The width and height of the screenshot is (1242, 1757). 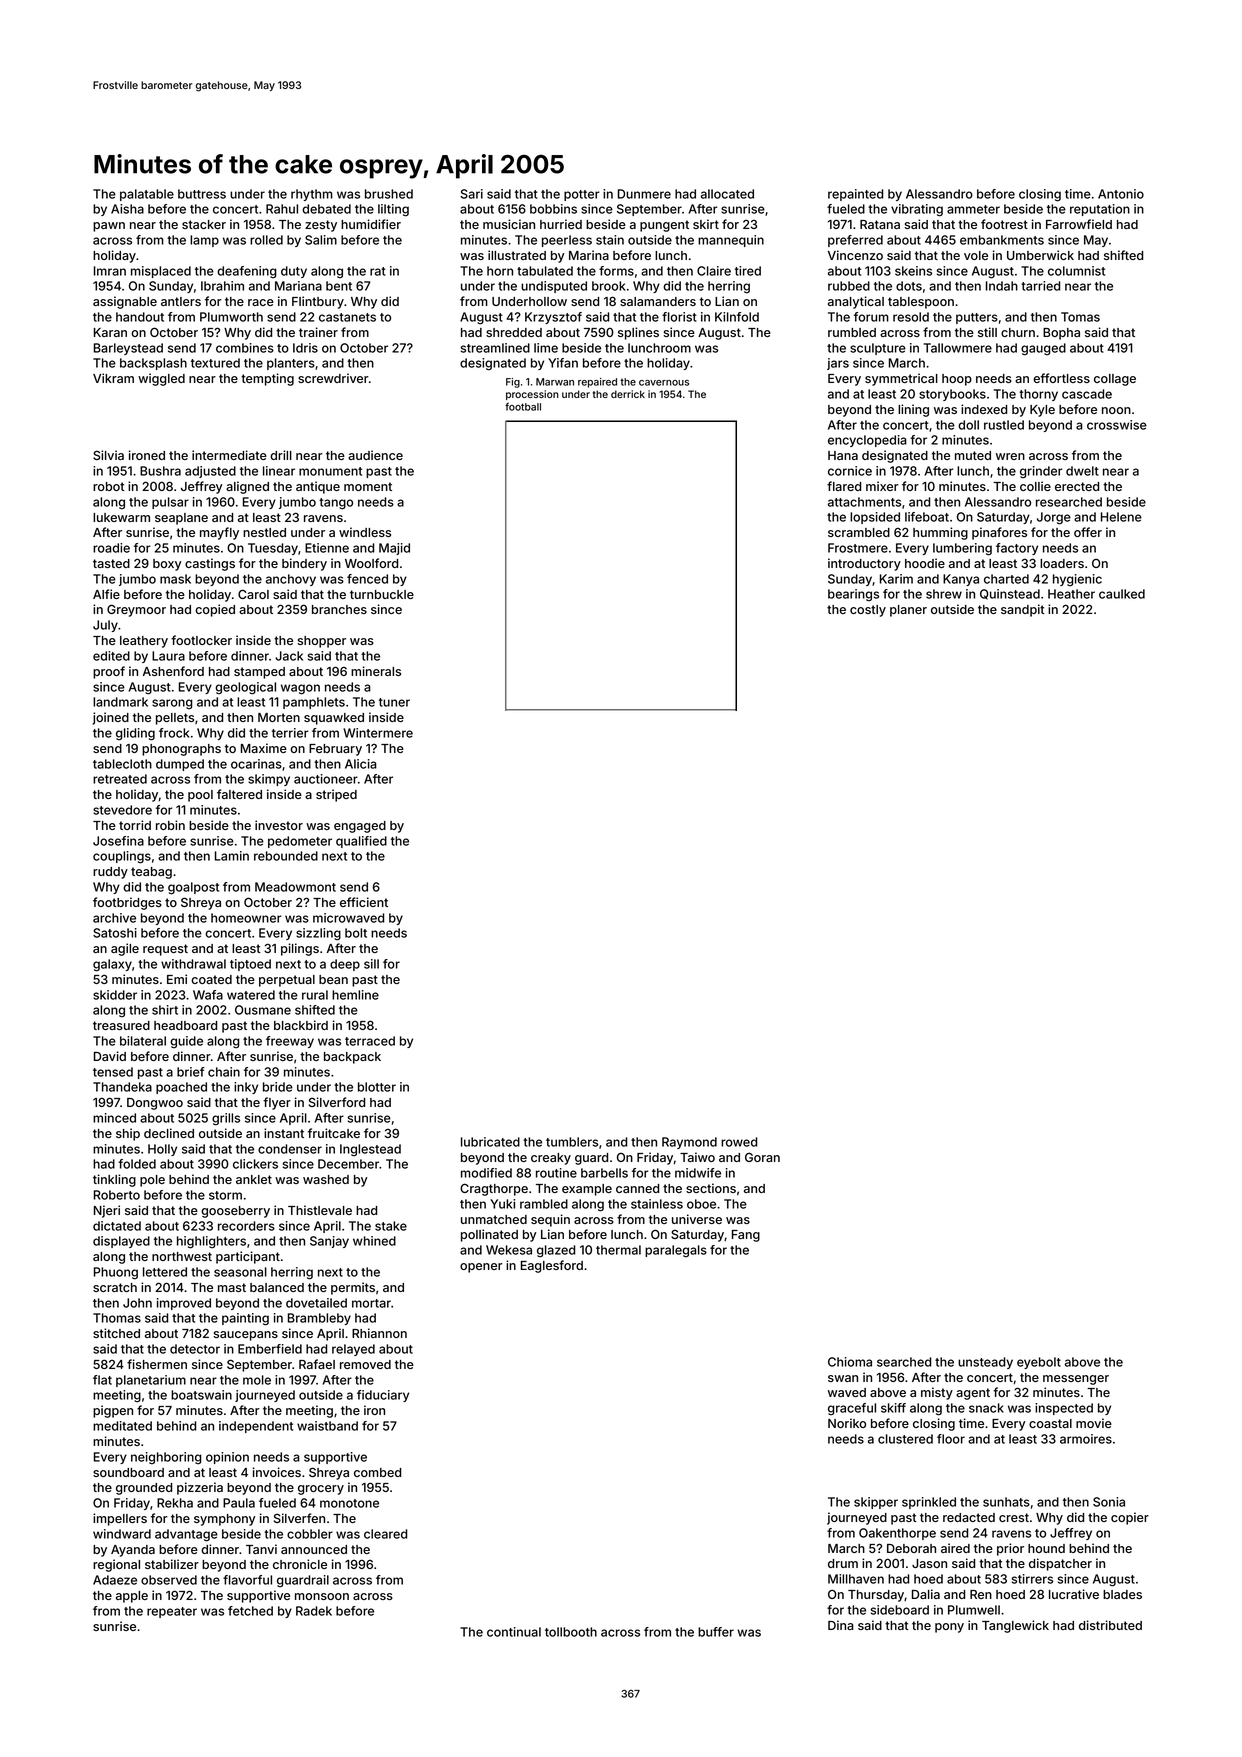 What do you see at coordinates (689, 1143) in the screenshot?
I see `Raymond` at bounding box center [689, 1143].
